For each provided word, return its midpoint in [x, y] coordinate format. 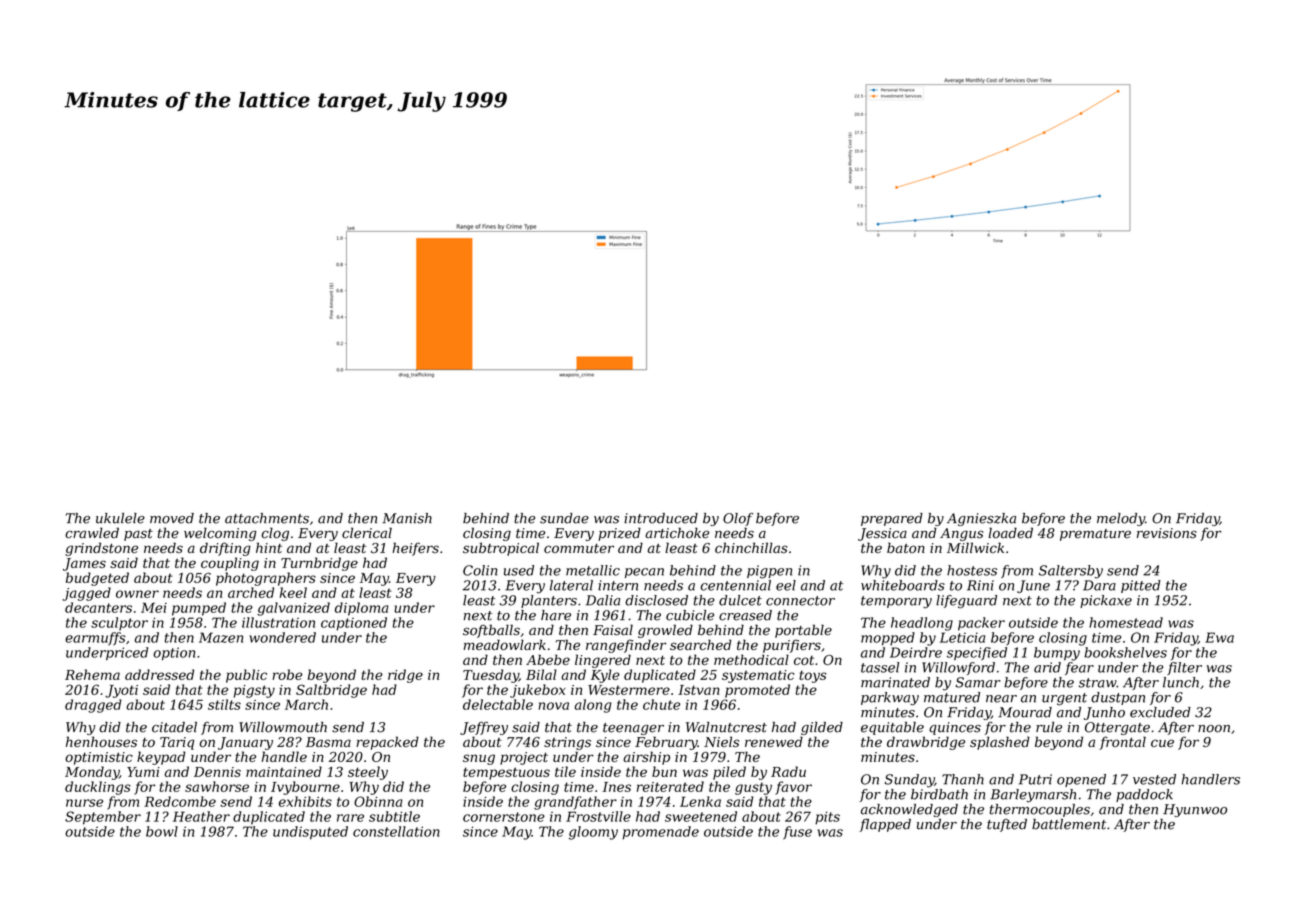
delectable [498, 704]
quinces [955, 728]
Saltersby [1071, 572]
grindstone [101, 549]
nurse [84, 803]
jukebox [538, 691]
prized [619, 534]
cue [1162, 743]
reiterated [670, 786]
